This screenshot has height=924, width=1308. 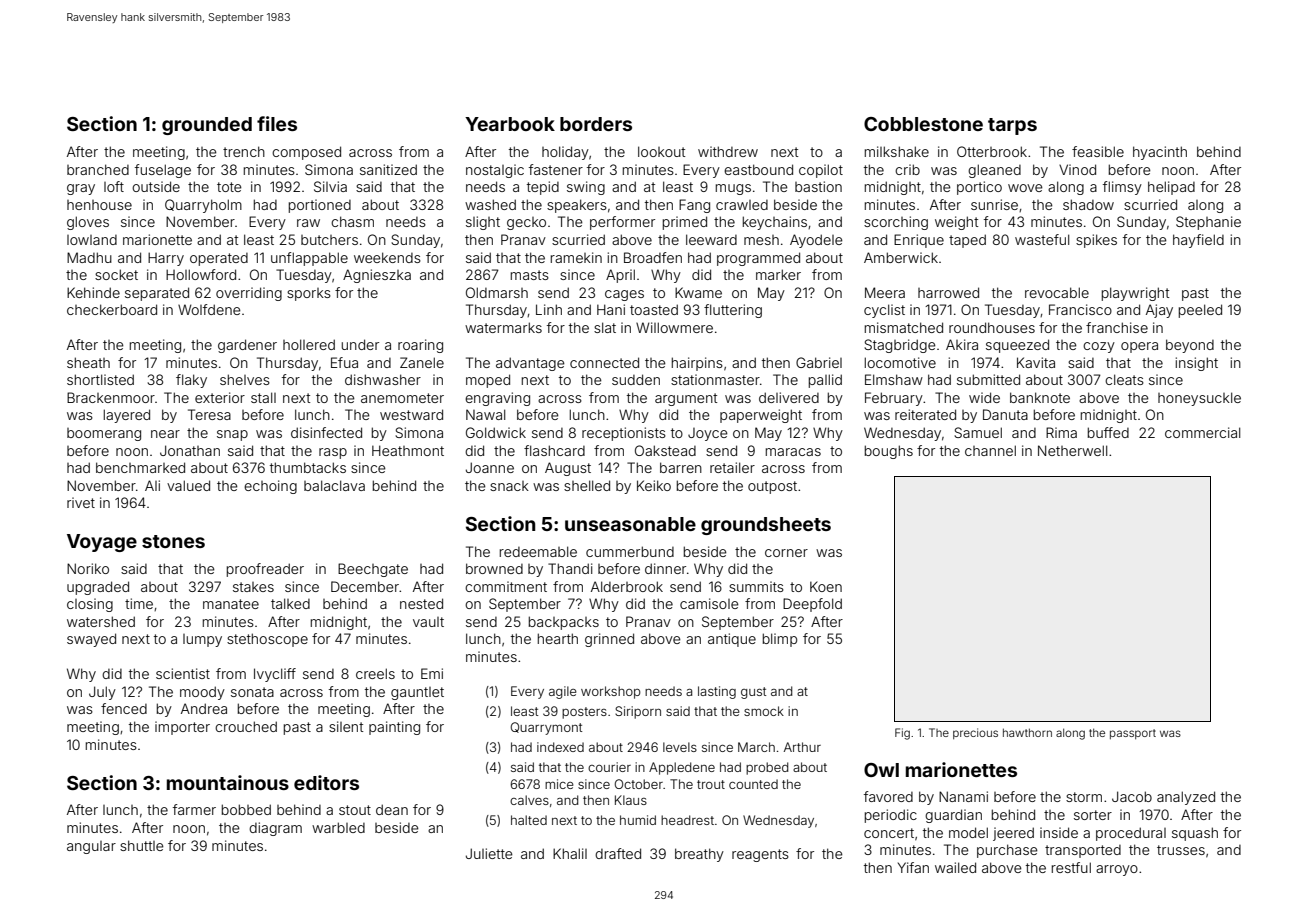 I want to click on Yearbook, so click(x=510, y=124).
